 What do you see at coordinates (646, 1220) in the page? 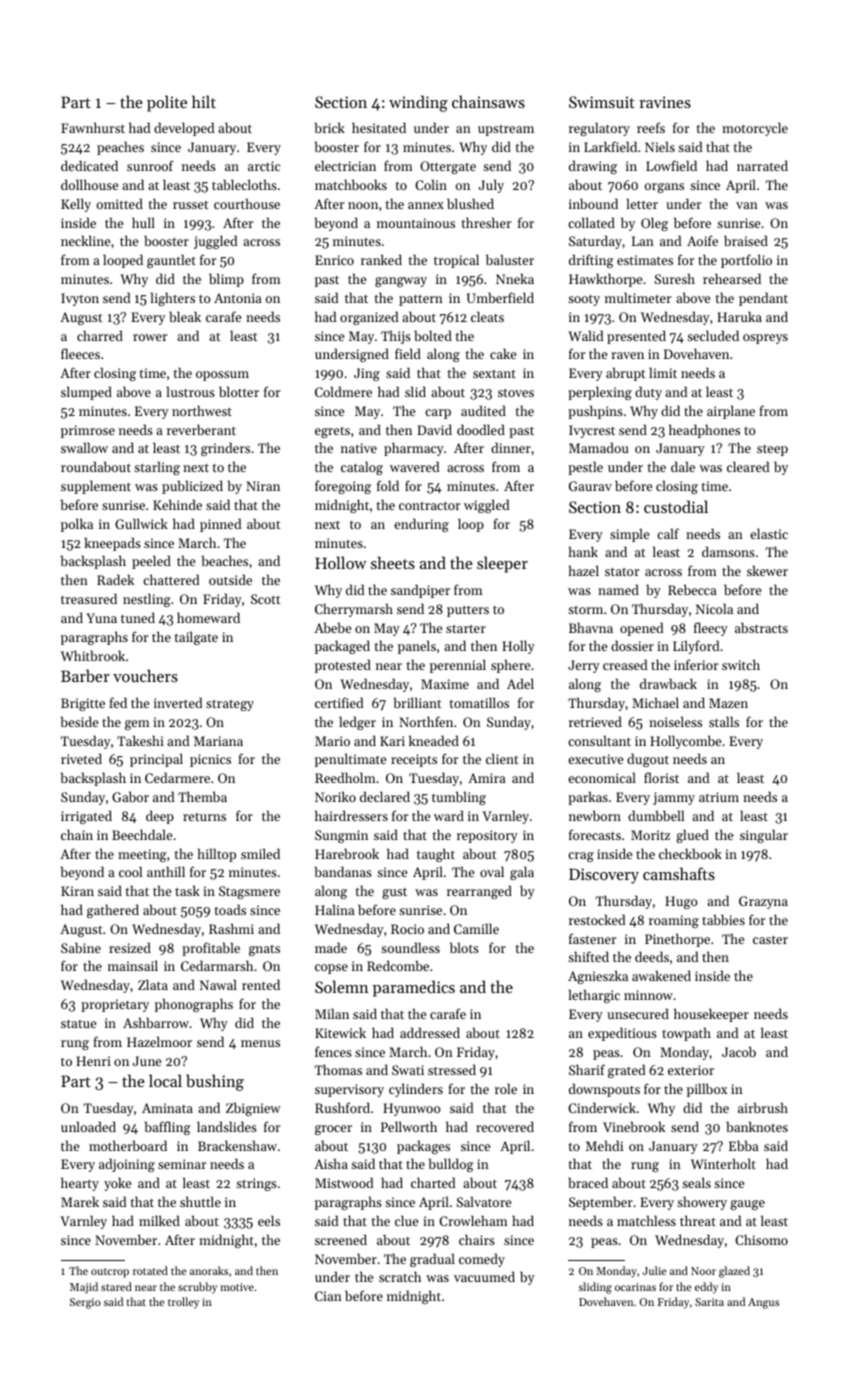
I see `matchless` at bounding box center [646, 1220].
